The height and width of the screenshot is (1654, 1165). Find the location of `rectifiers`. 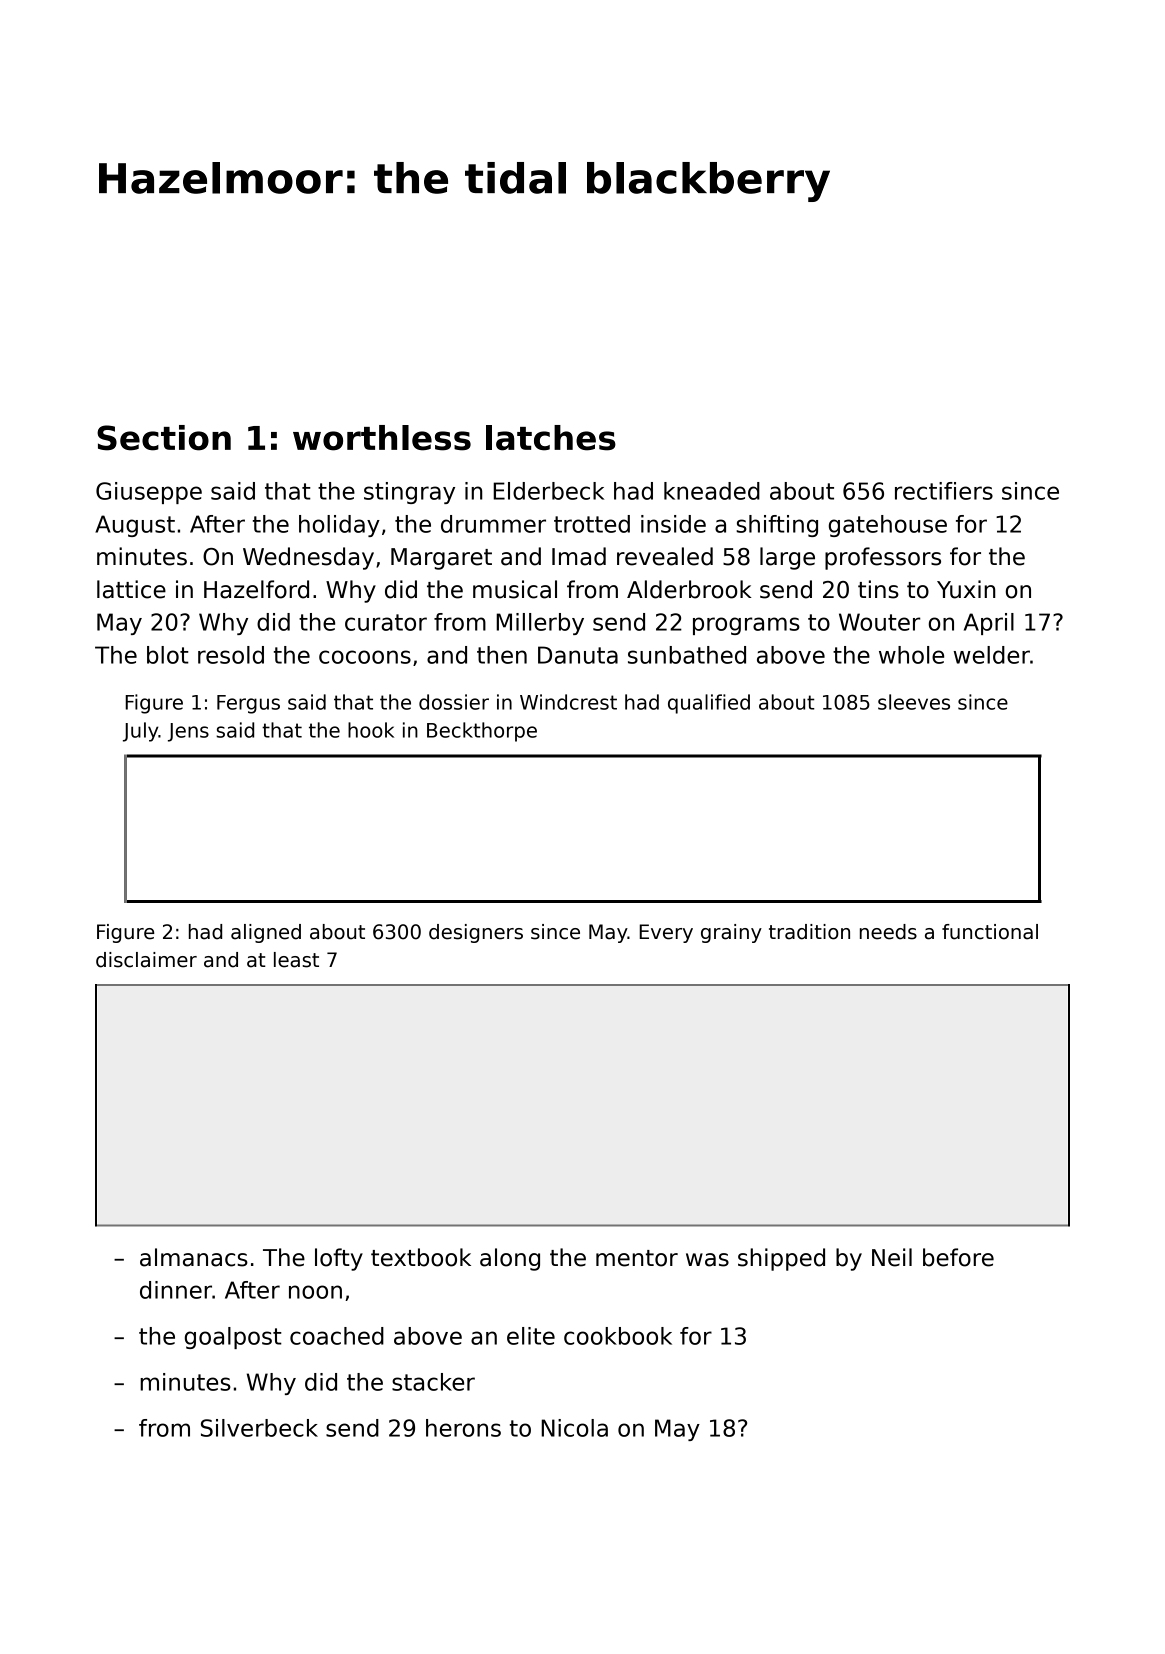

rectifiers is located at coordinates (944, 491).
